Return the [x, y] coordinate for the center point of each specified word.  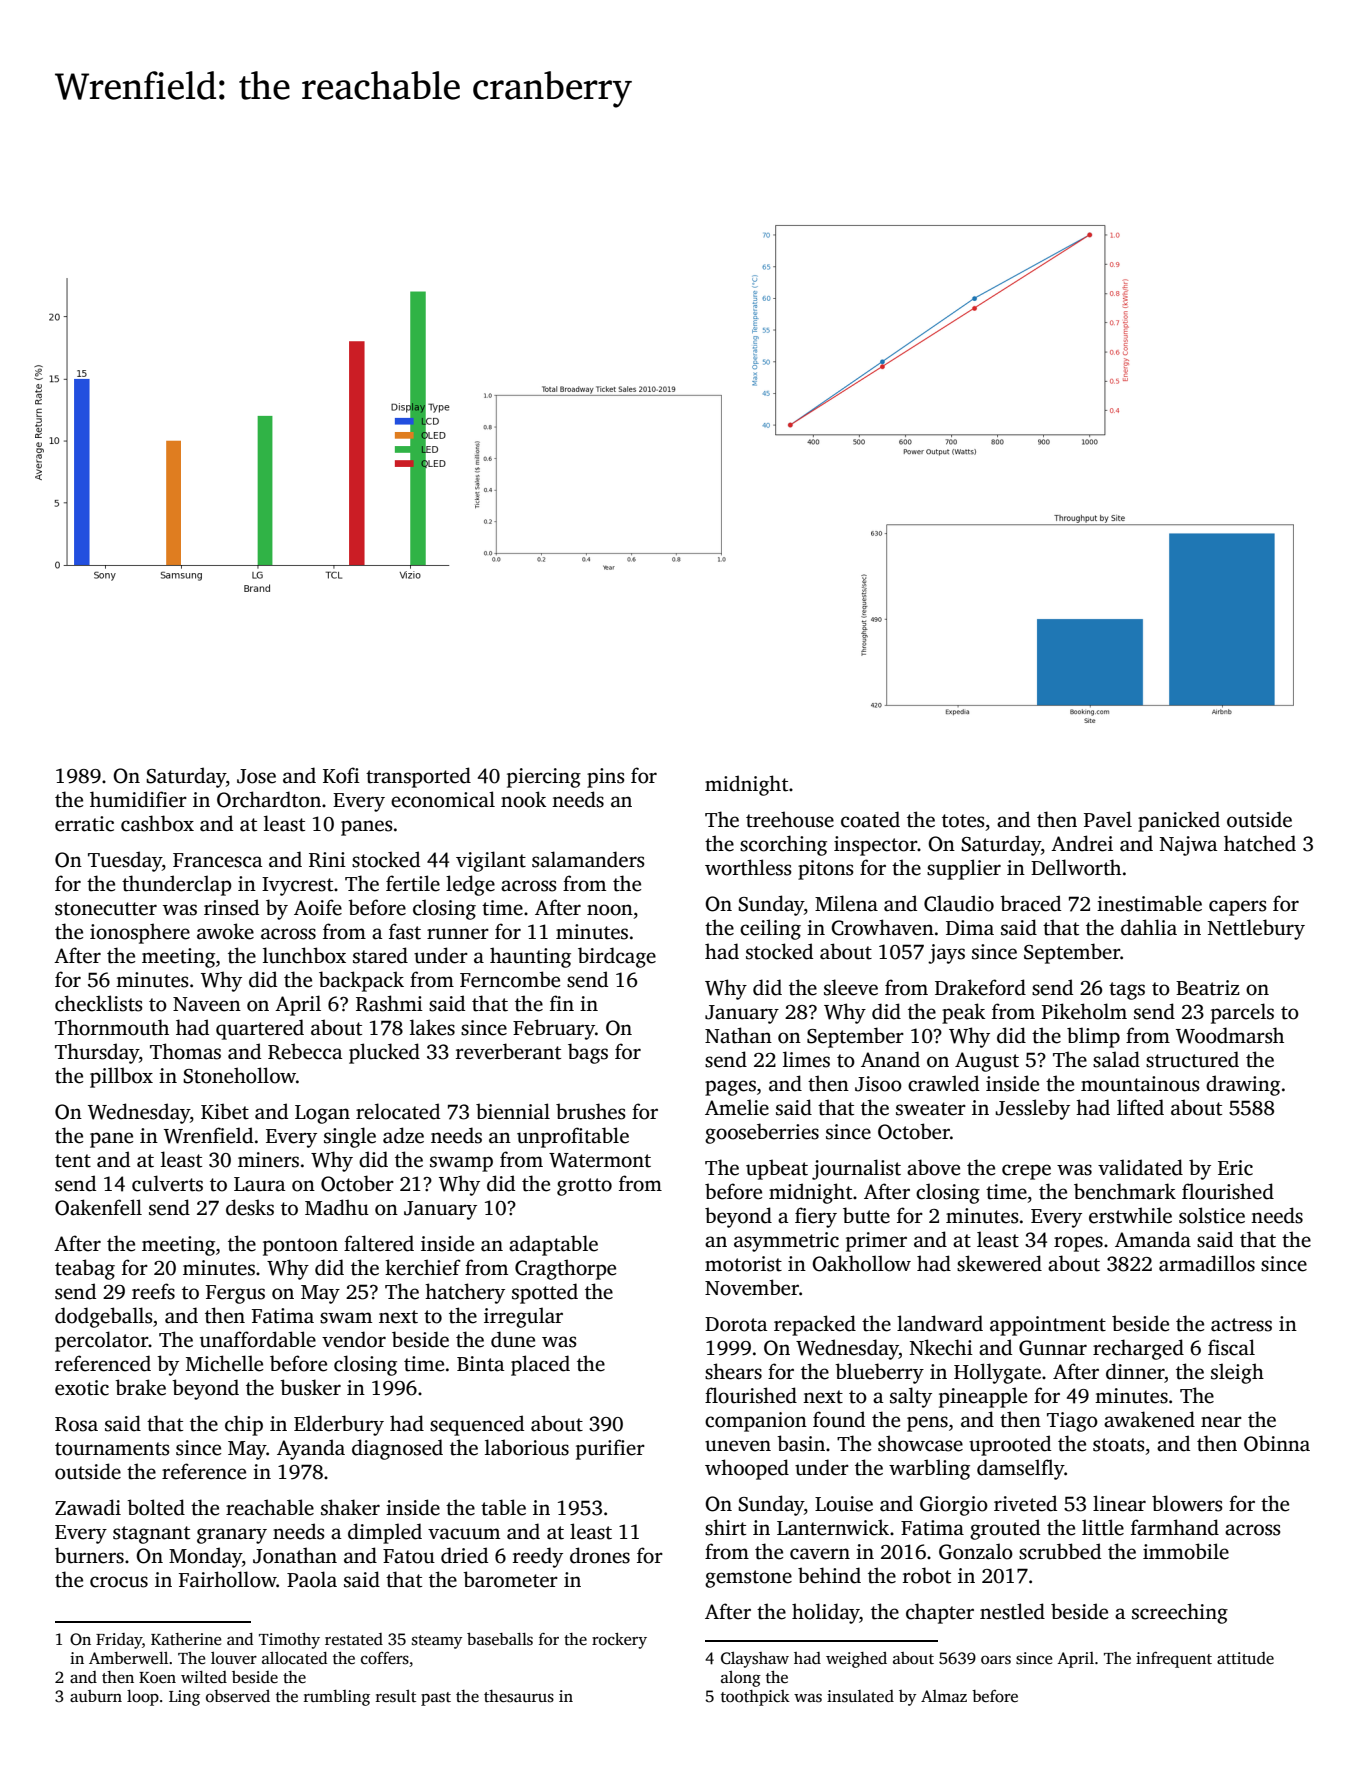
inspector [876, 846]
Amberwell [128, 1658]
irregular [523, 1317]
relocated [398, 1111]
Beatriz [1208, 988]
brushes [590, 1111]
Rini [327, 860]
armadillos [1207, 1263]
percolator [101, 1341]
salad [1116, 1059]
